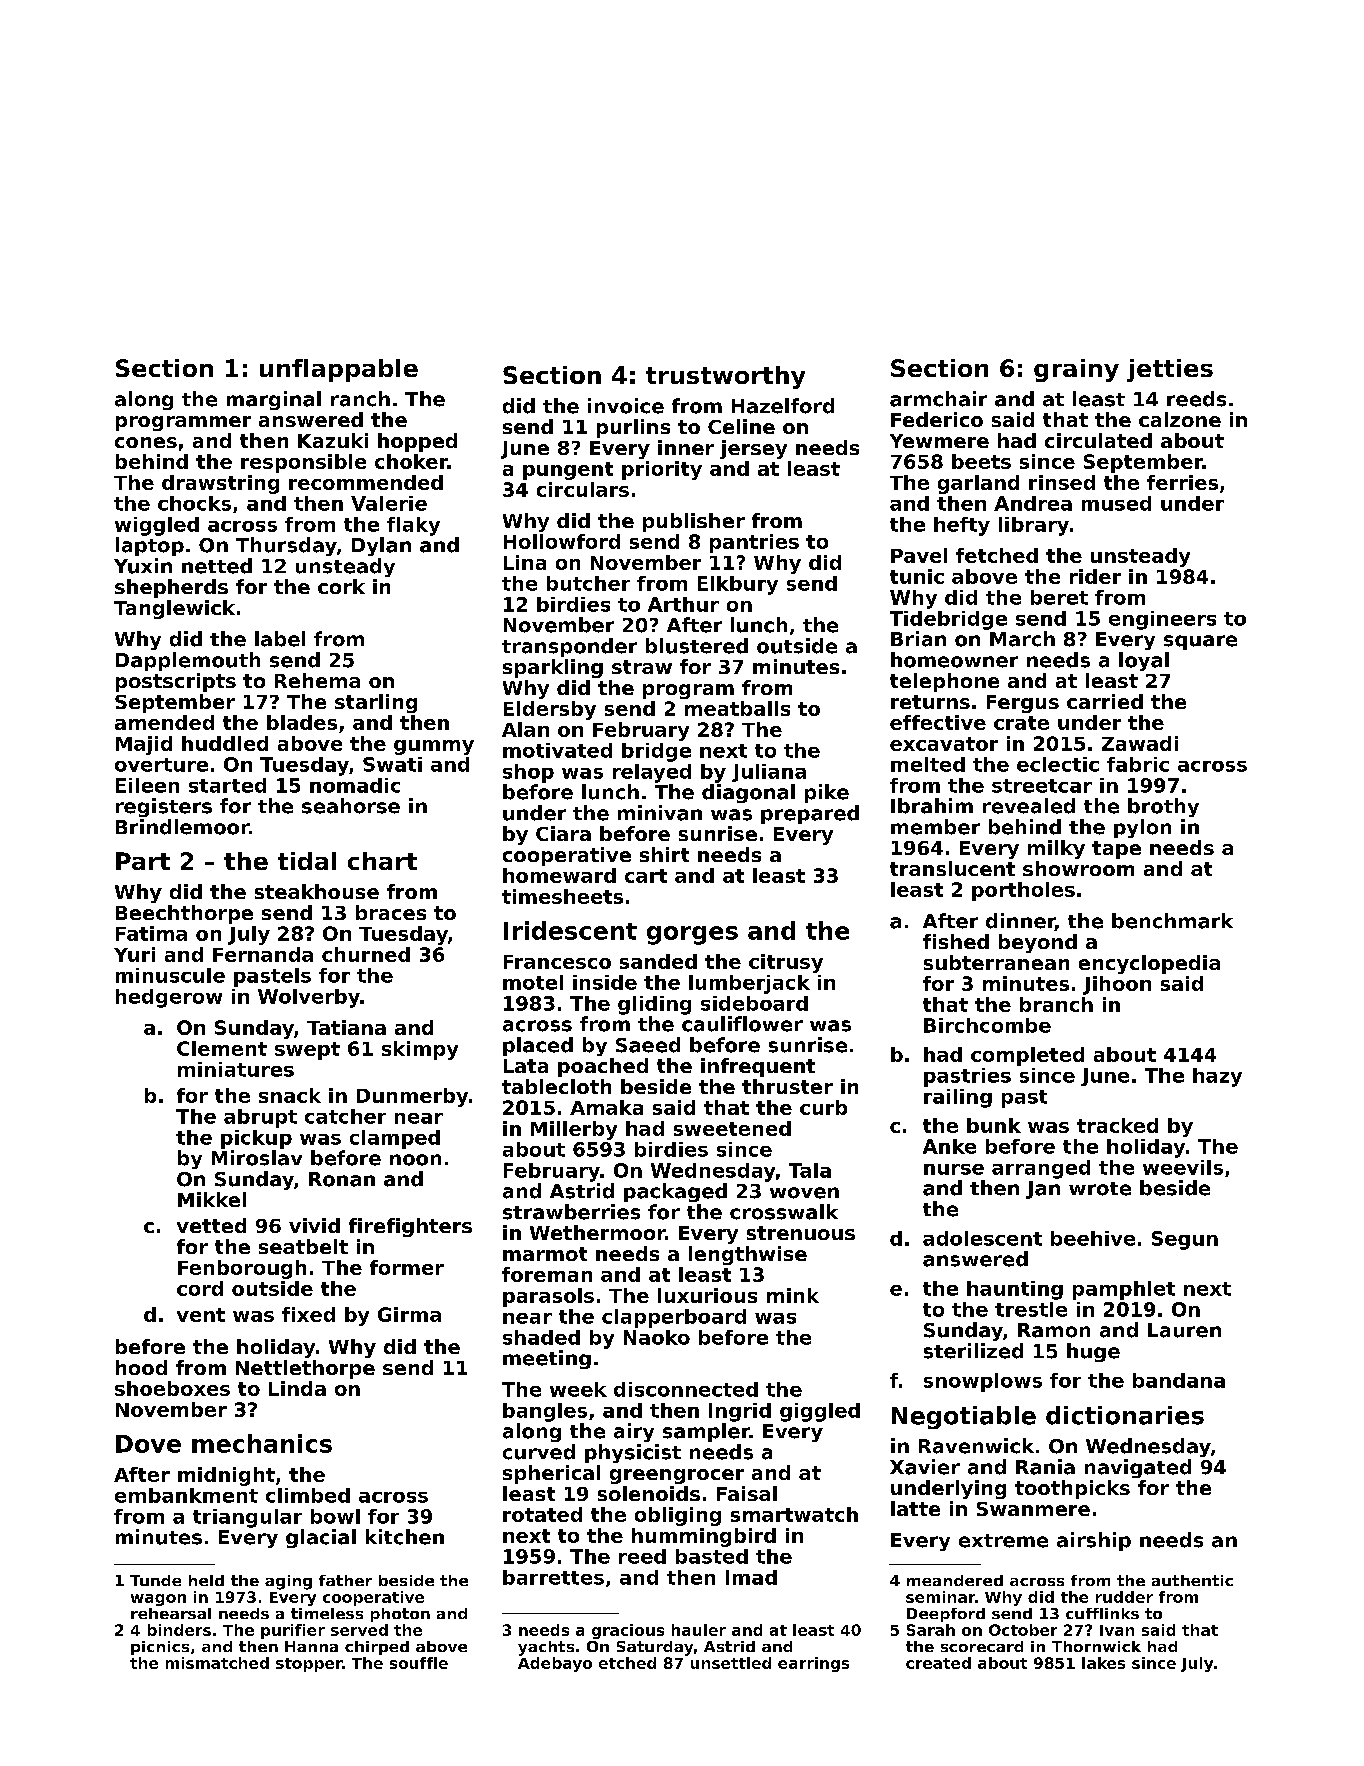 This screenshot has width=1364, height=1766. Describe the element at coordinates (1138, 1468) in the screenshot. I see `navigated` at that location.
